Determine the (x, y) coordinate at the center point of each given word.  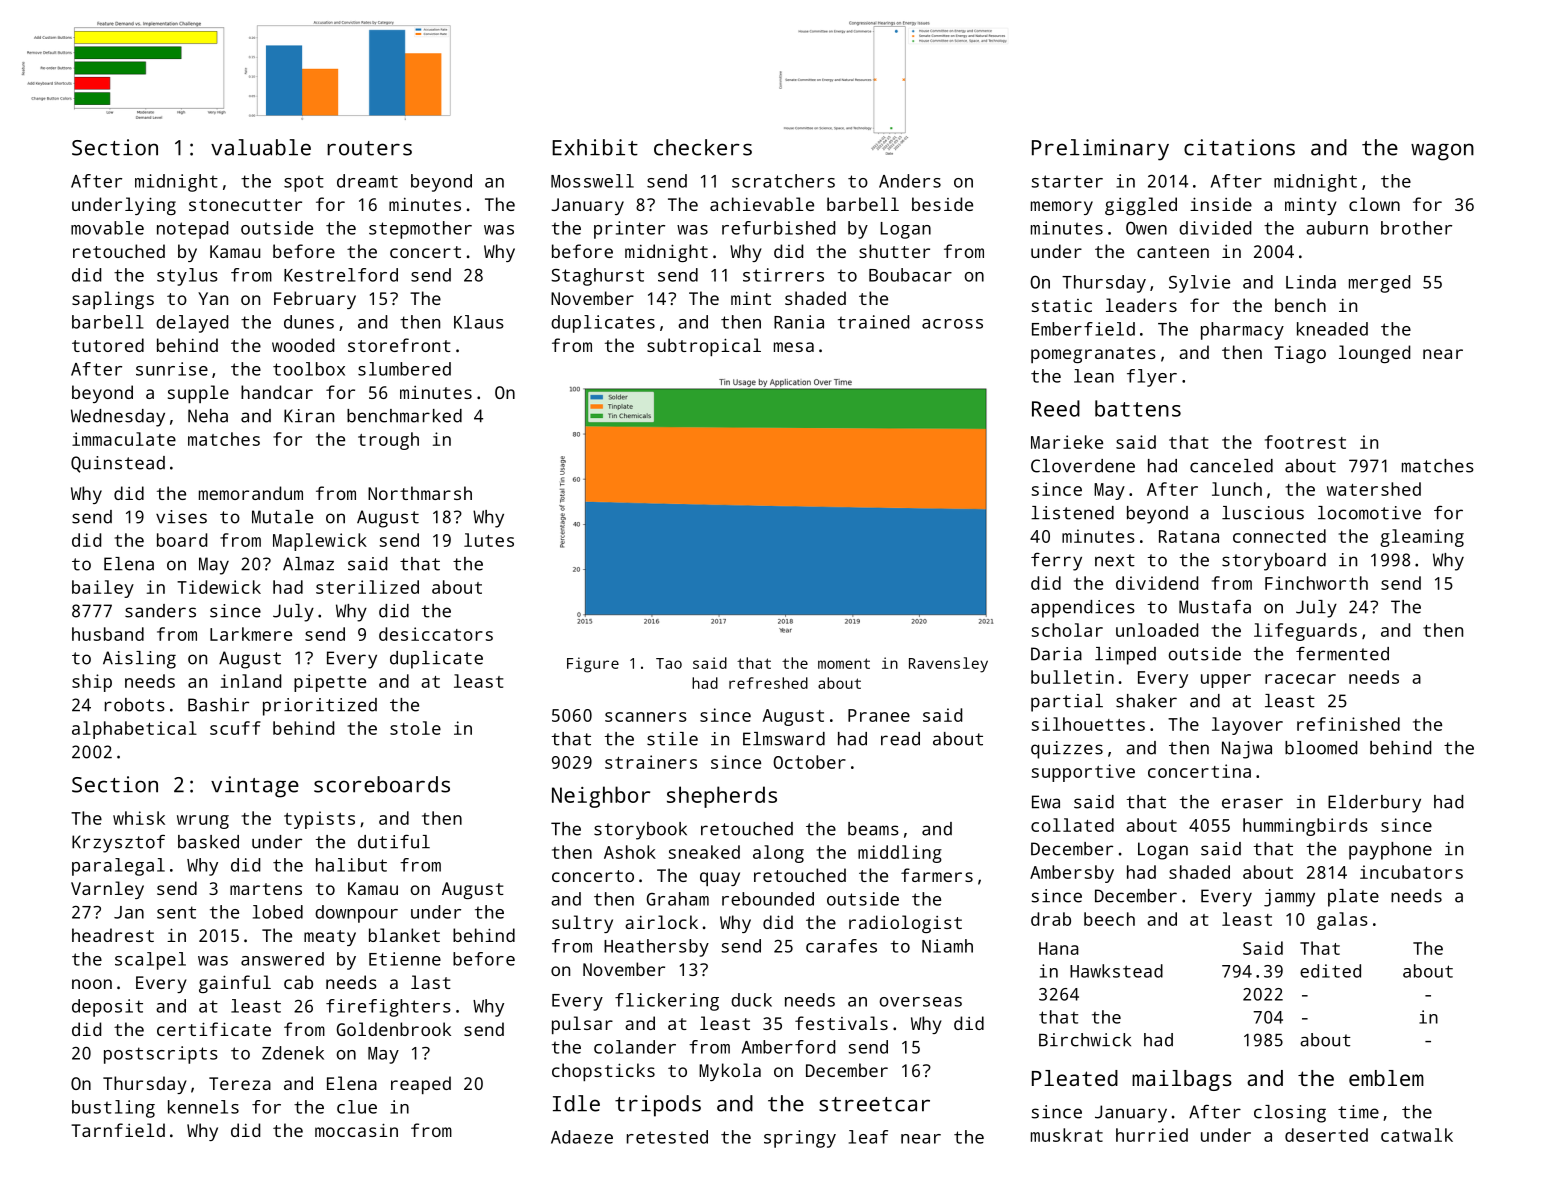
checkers (703, 147)
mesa (794, 347)
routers (369, 148)
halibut (351, 865)
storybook (640, 831)
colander (635, 1047)
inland (251, 681)
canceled (1231, 466)
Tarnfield (118, 1130)
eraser (1252, 803)
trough (388, 441)
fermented (1342, 654)
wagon (1442, 152)
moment (844, 663)
